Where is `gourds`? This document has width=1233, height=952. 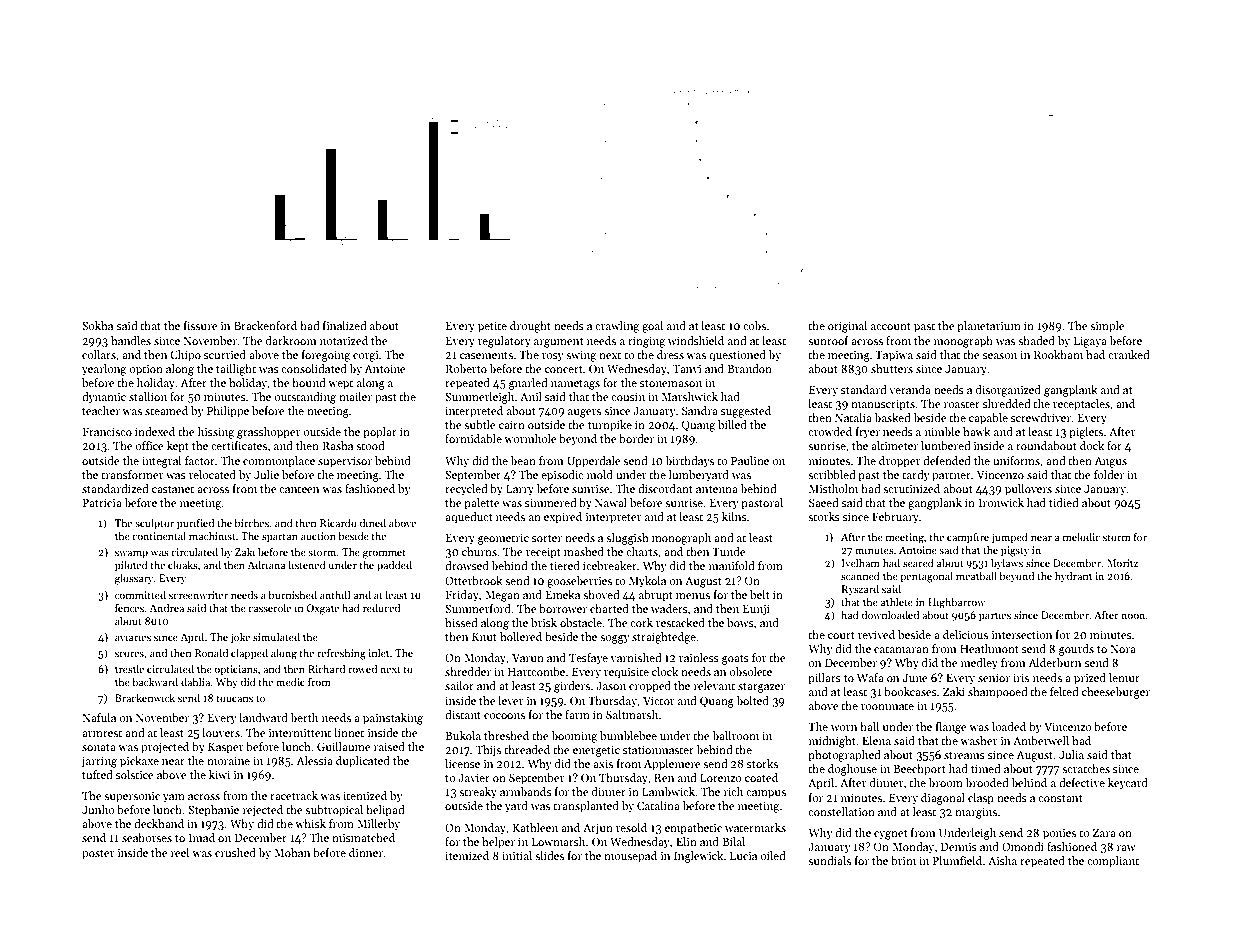
gourds is located at coordinates (1076, 650).
